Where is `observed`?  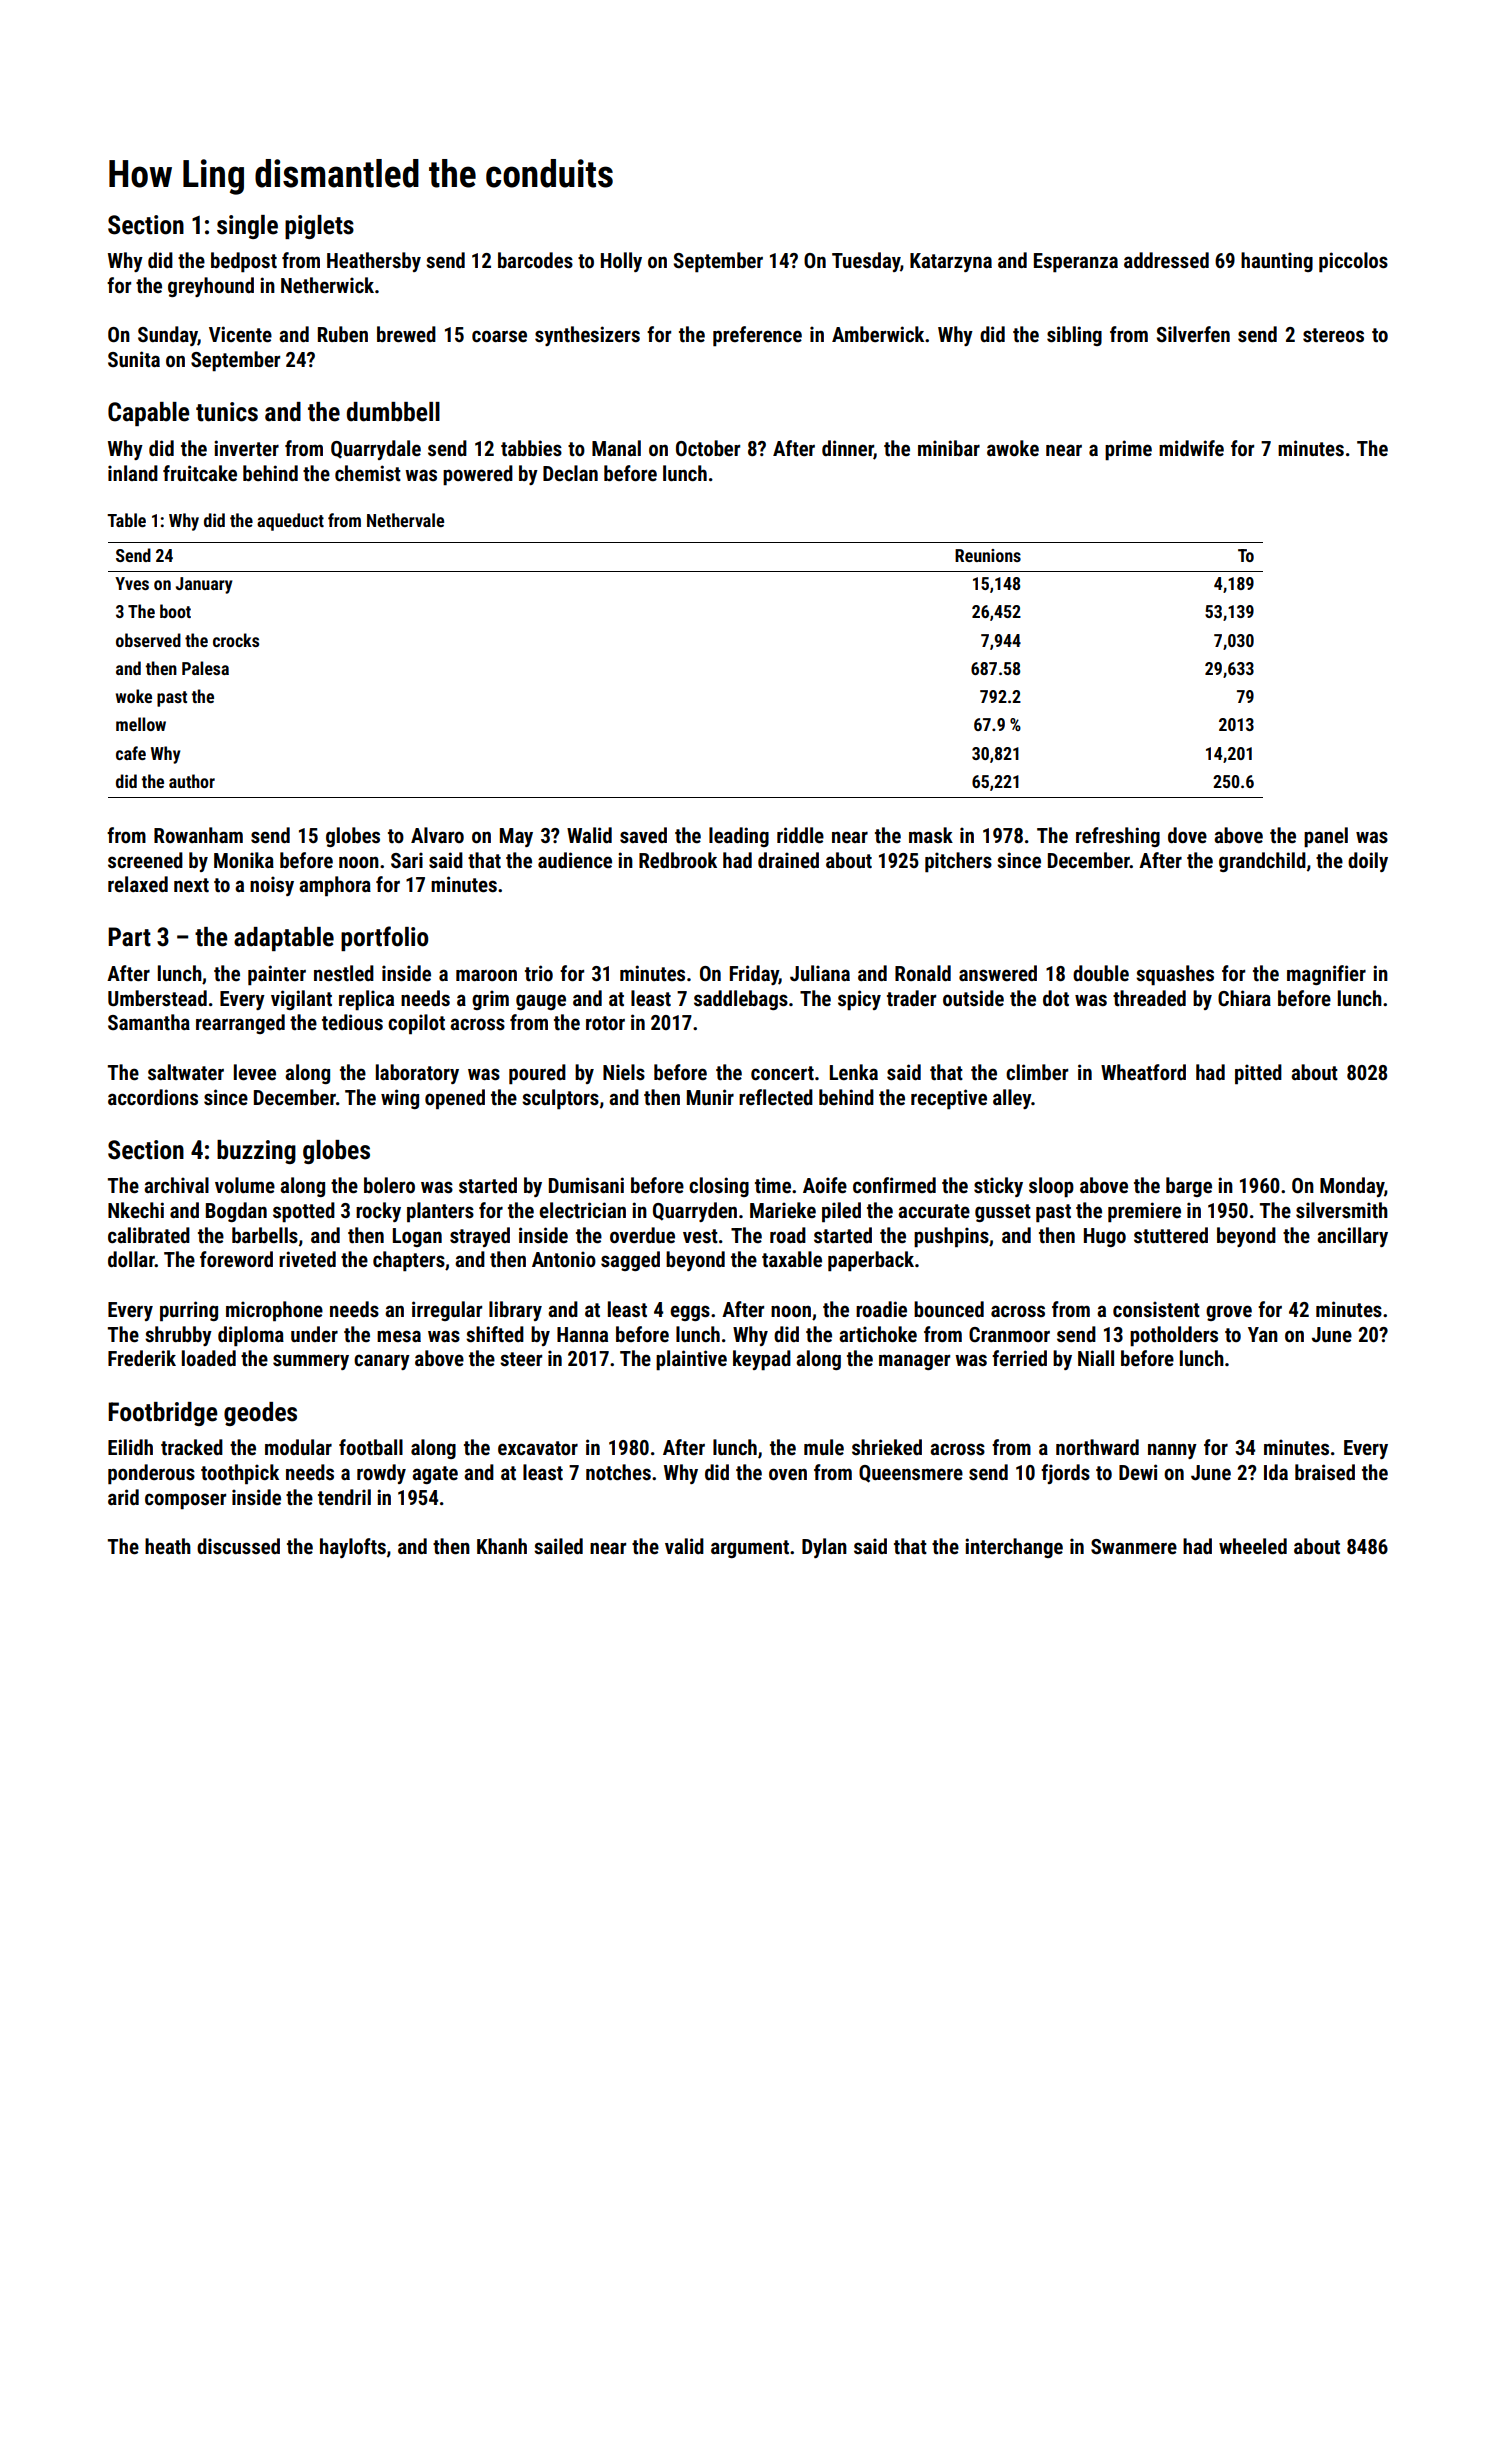
observed is located at coordinates (148, 640).
